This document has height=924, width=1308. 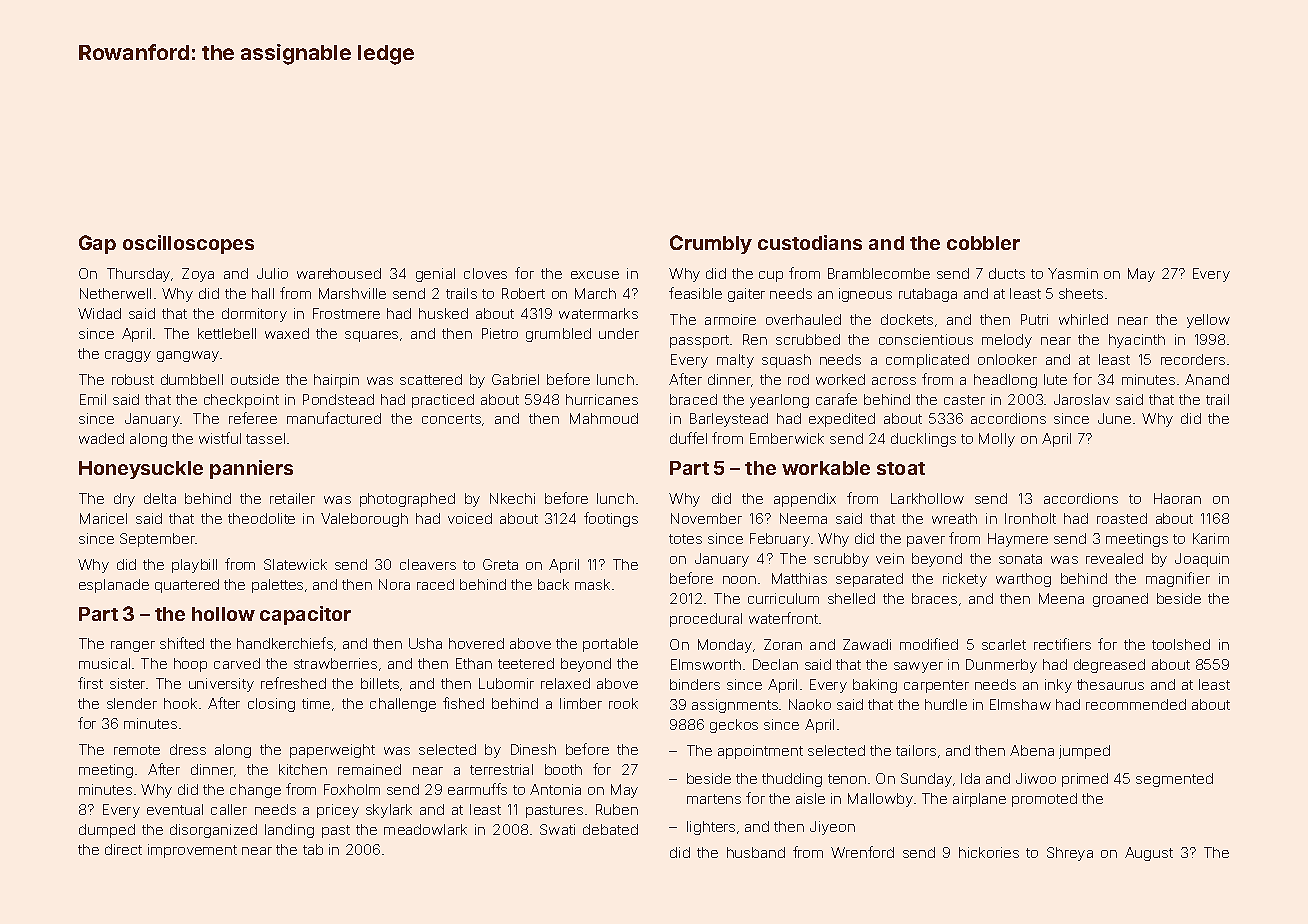 I want to click on quartered, so click(x=187, y=586).
